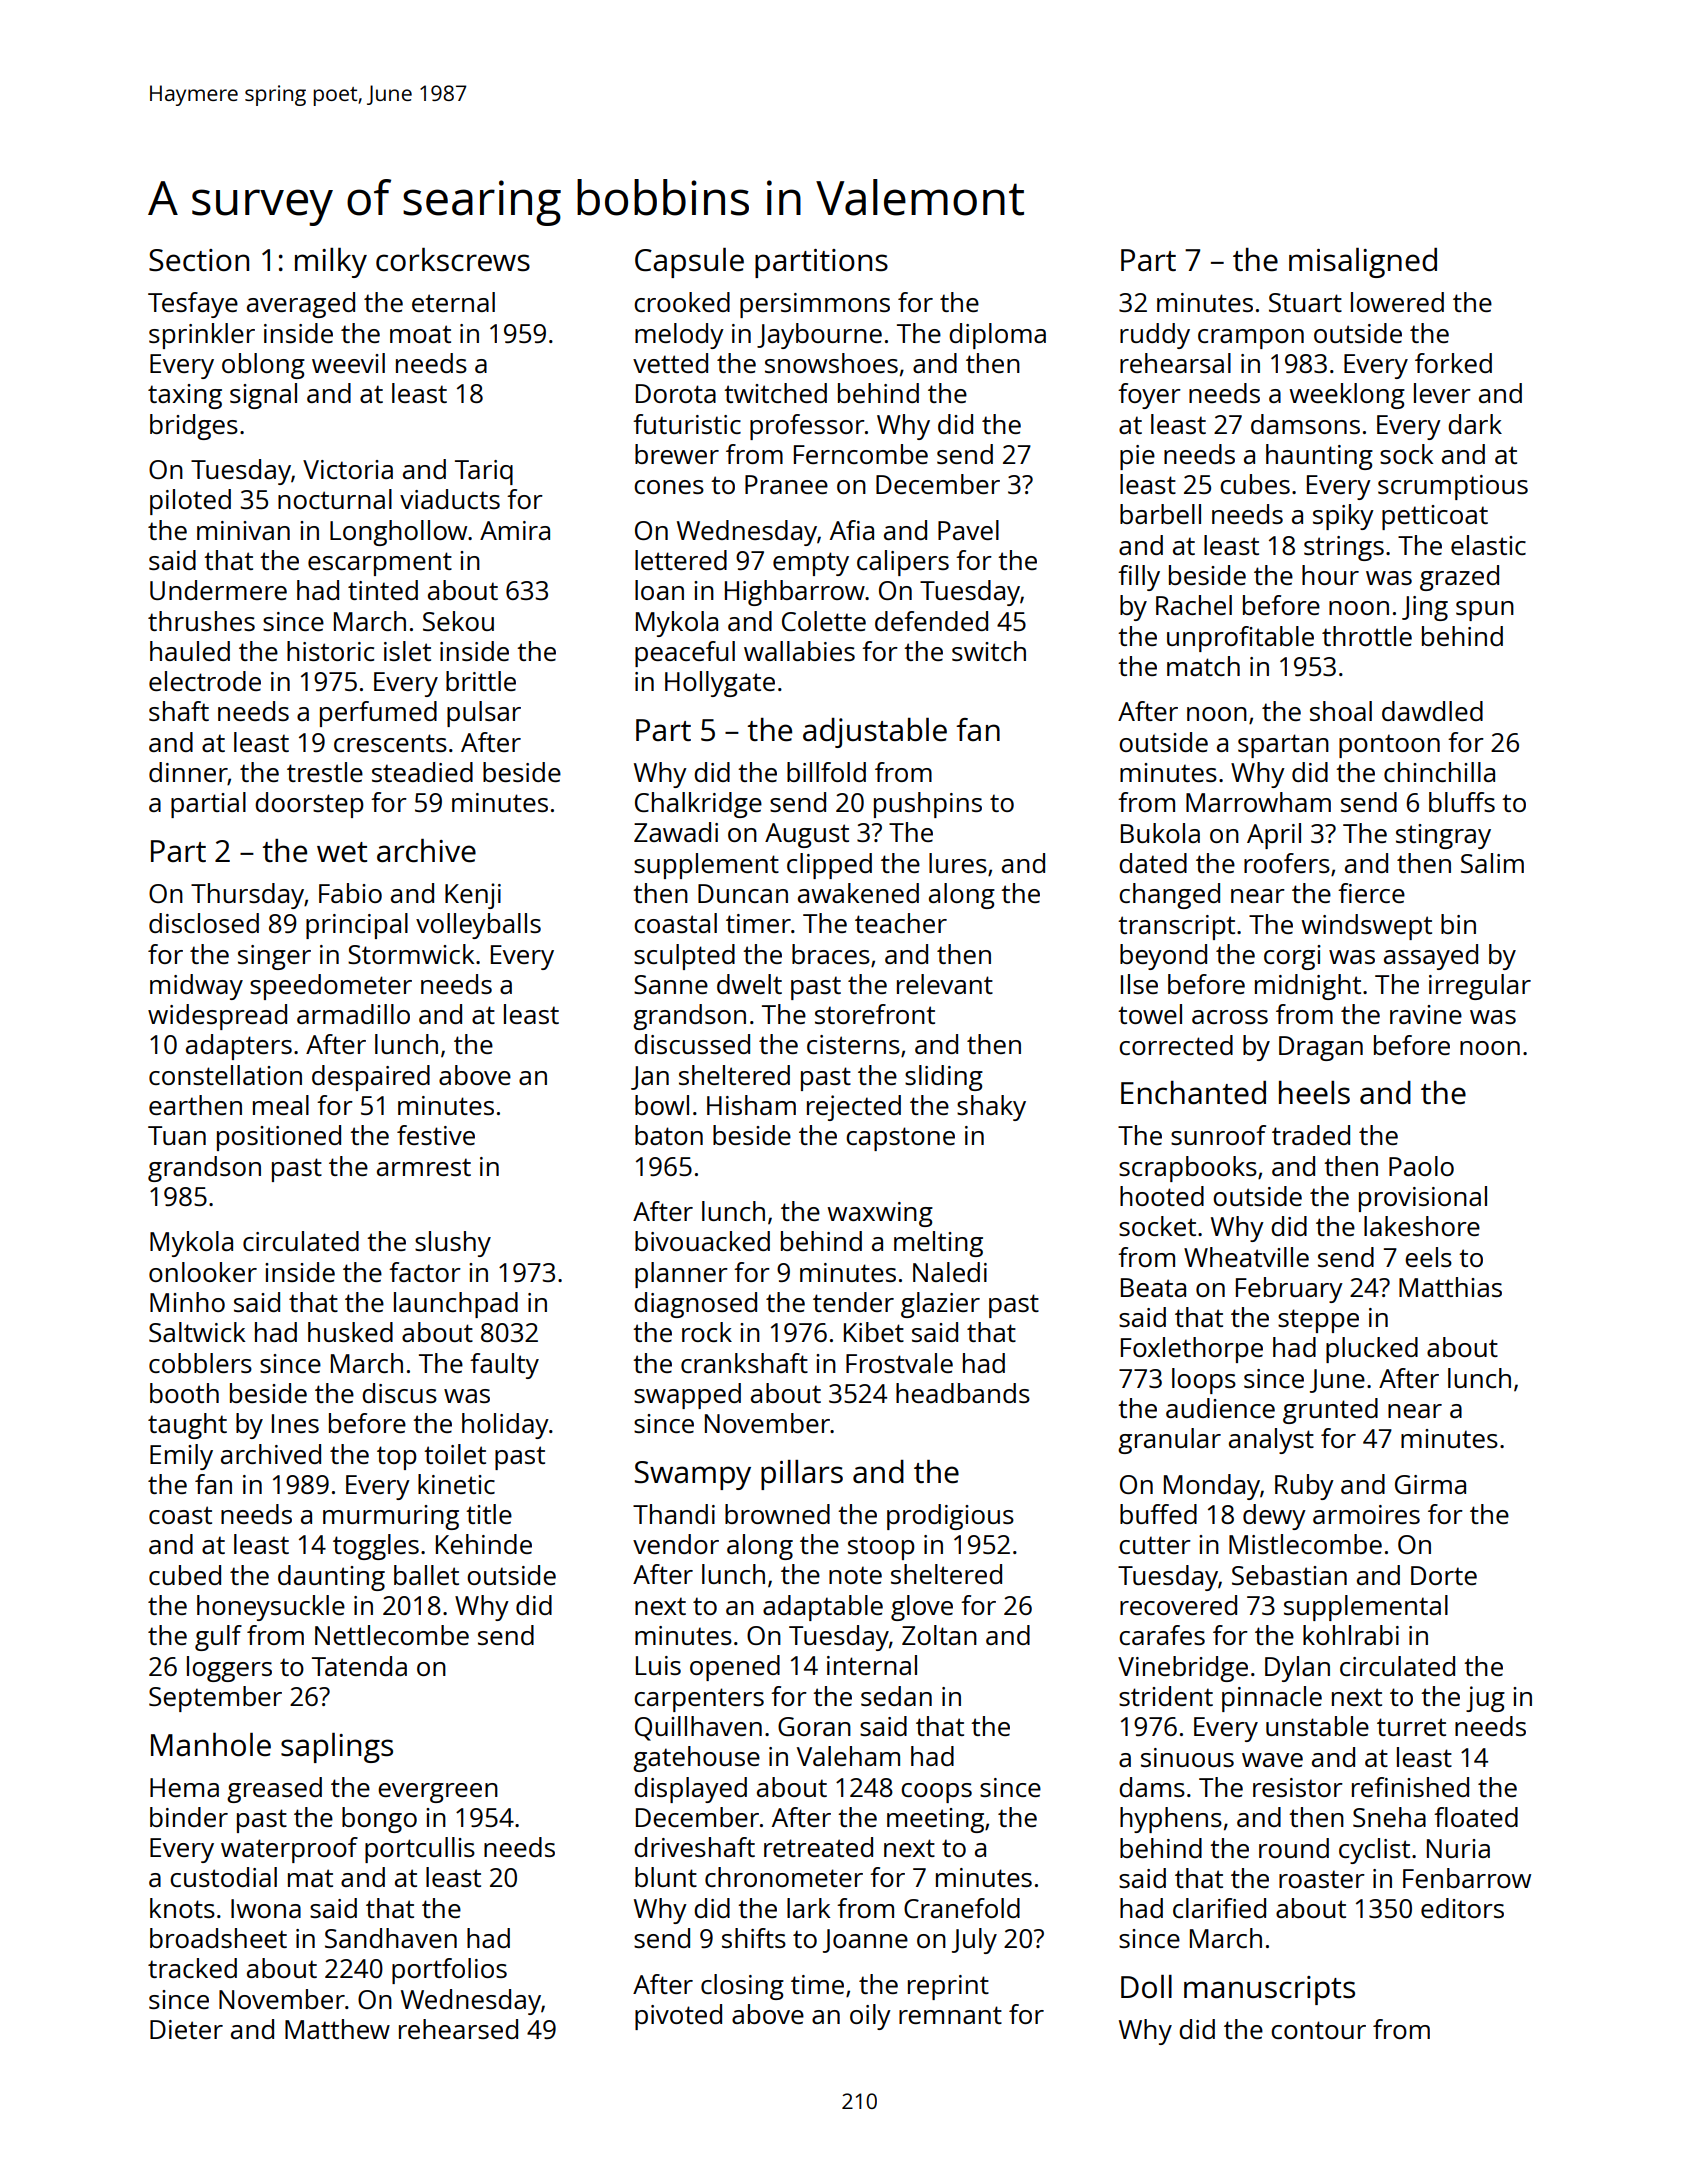 The image size is (1683, 2178). Describe the element at coordinates (458, 2029) in the screenshot. I see `rehearsed` at that location.
